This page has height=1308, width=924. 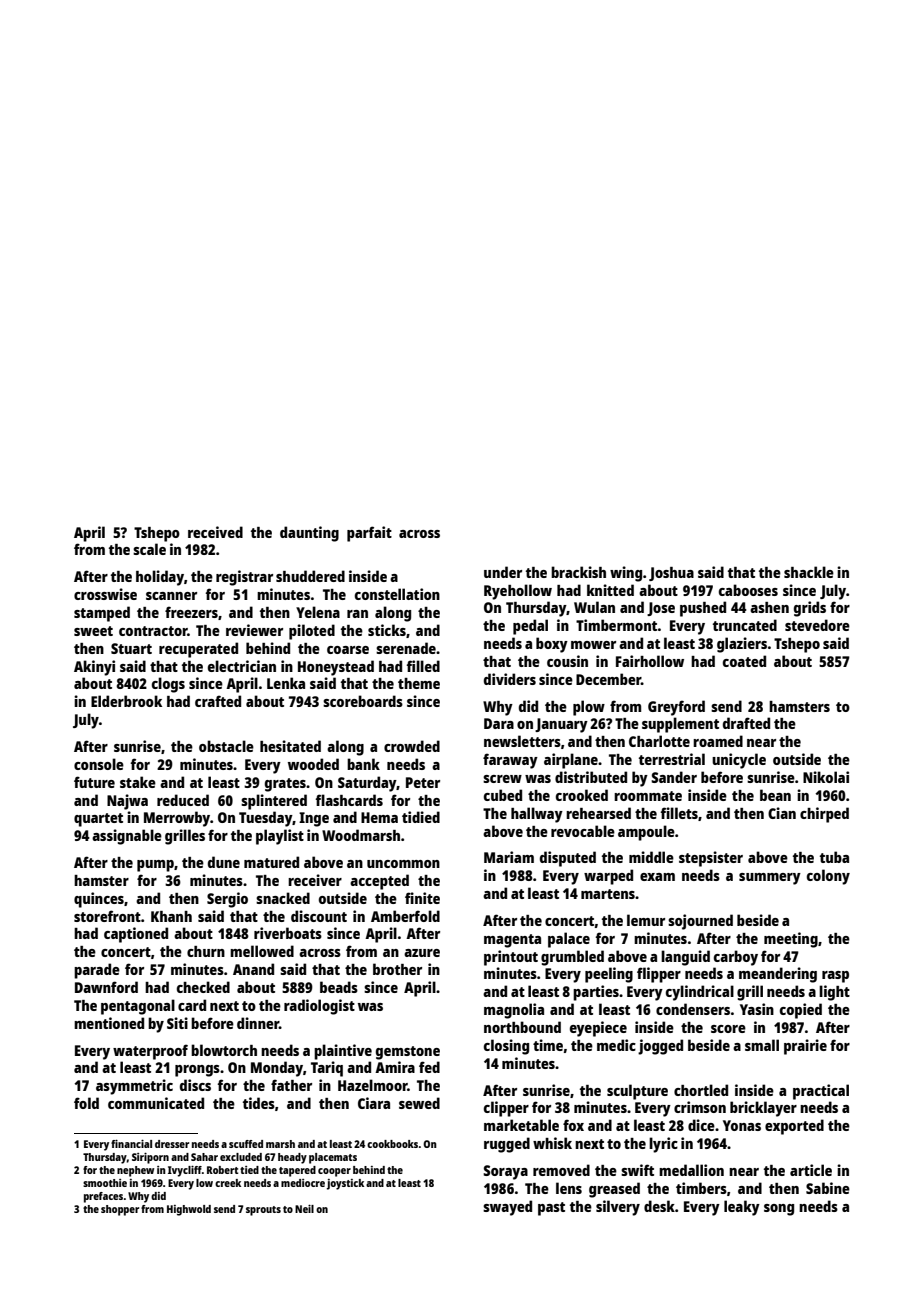 I want to click on copied, so click(x=801, y=1011).
